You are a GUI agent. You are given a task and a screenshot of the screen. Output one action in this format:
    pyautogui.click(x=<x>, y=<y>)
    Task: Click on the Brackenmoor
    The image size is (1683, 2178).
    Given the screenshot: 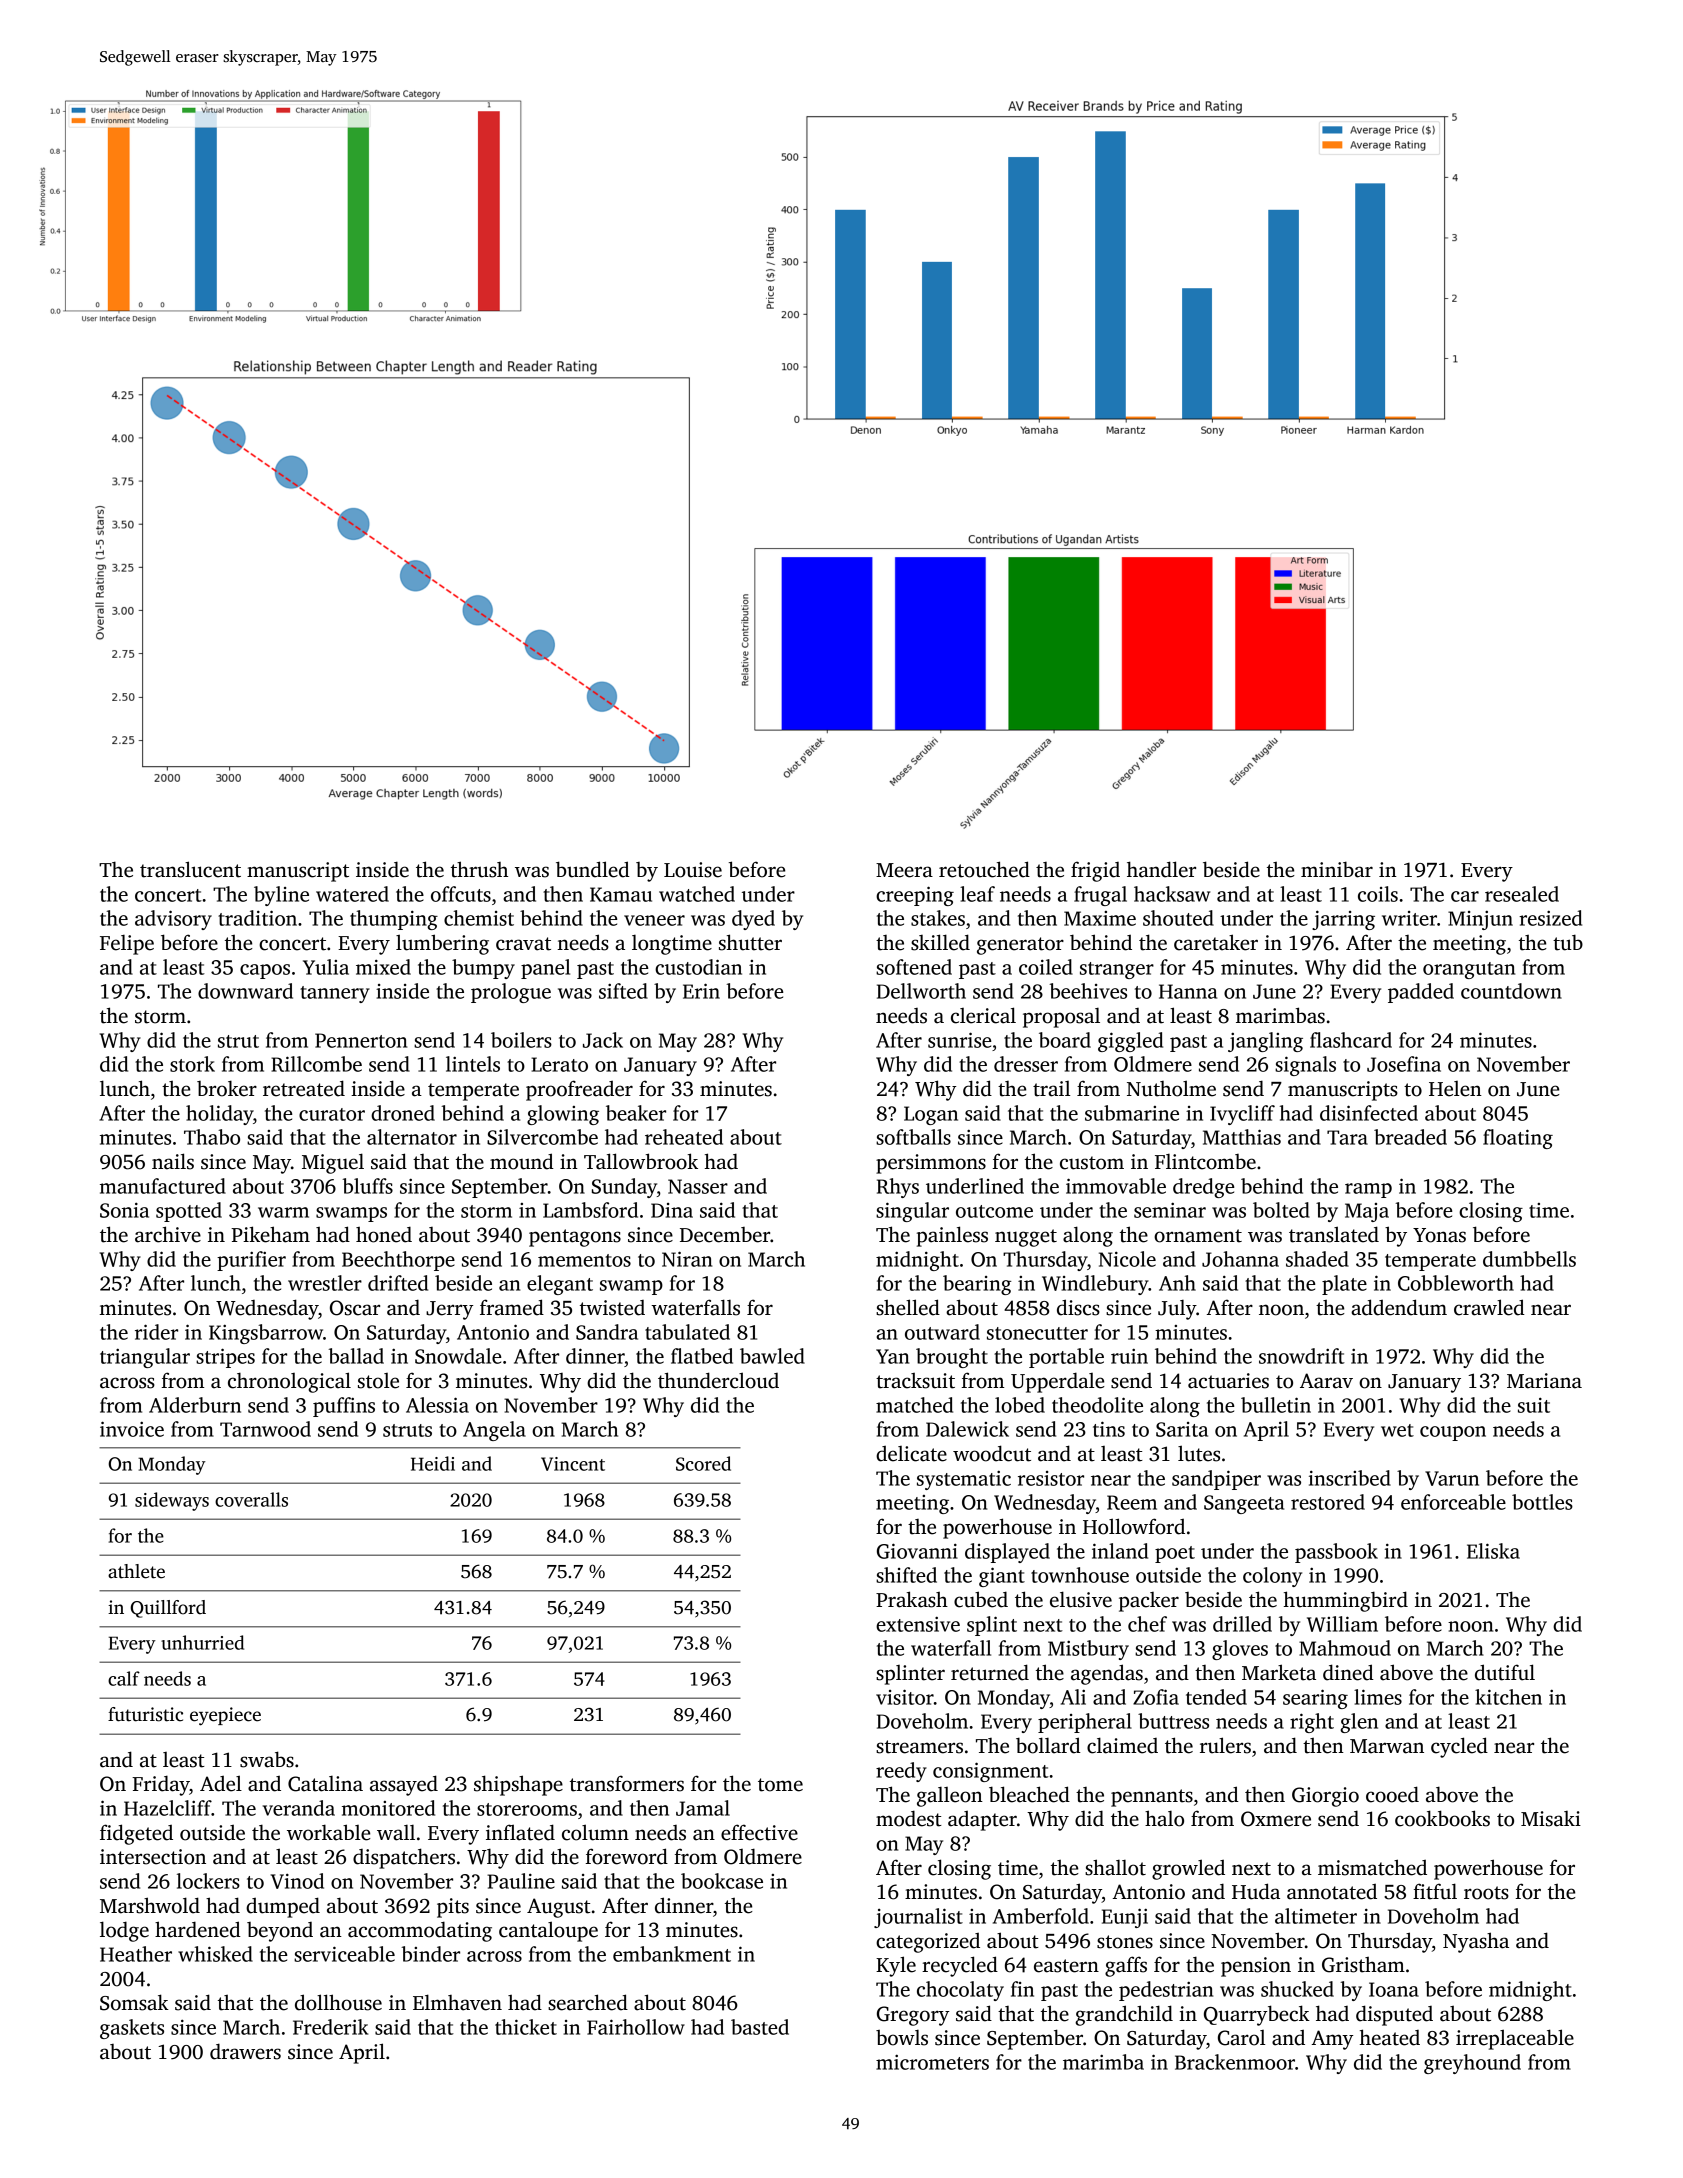 What is the action you would take?
    pyautogui.click(x=1235, y=2062)
